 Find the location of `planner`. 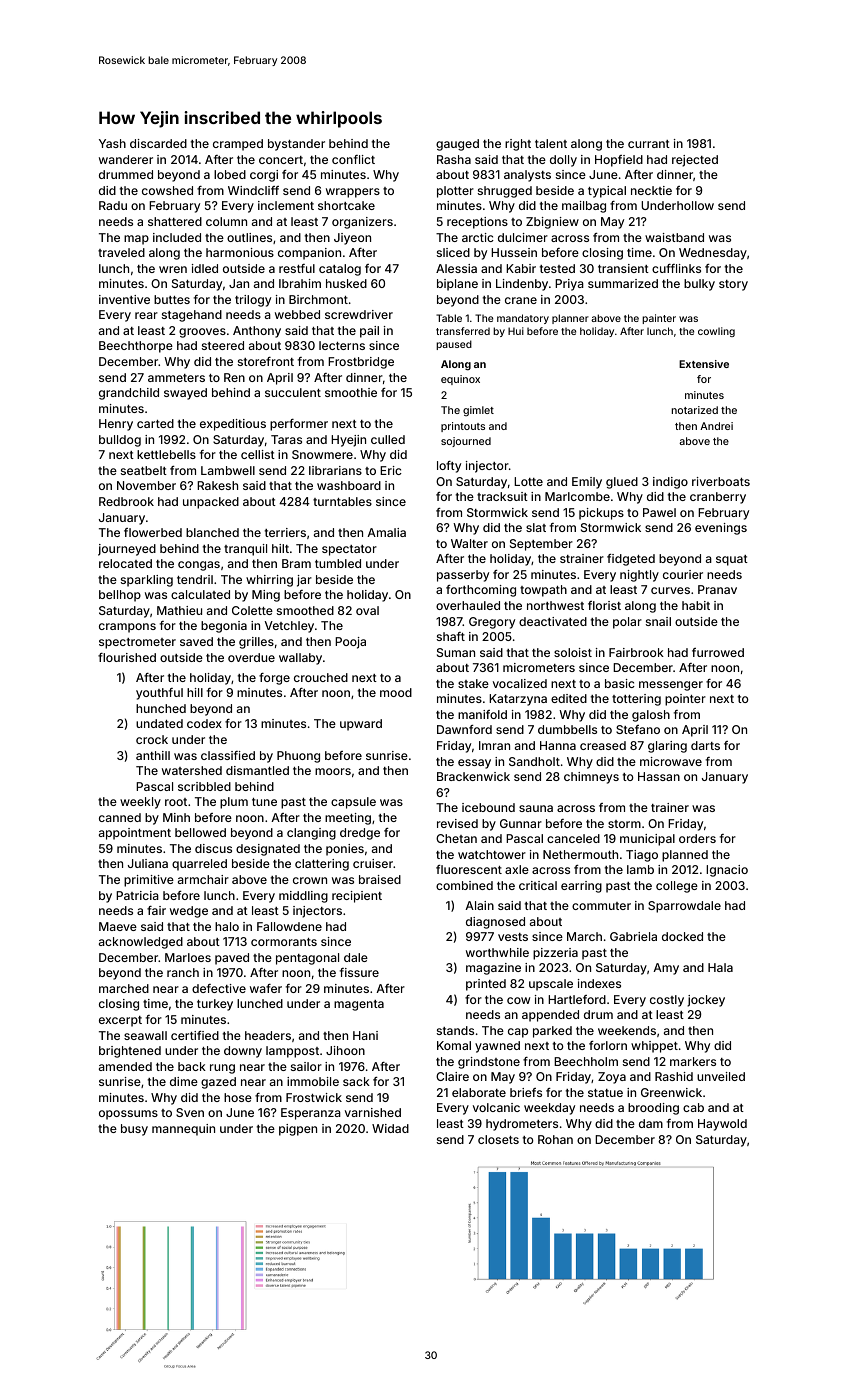

planner is located at coordinates (570, 319).
